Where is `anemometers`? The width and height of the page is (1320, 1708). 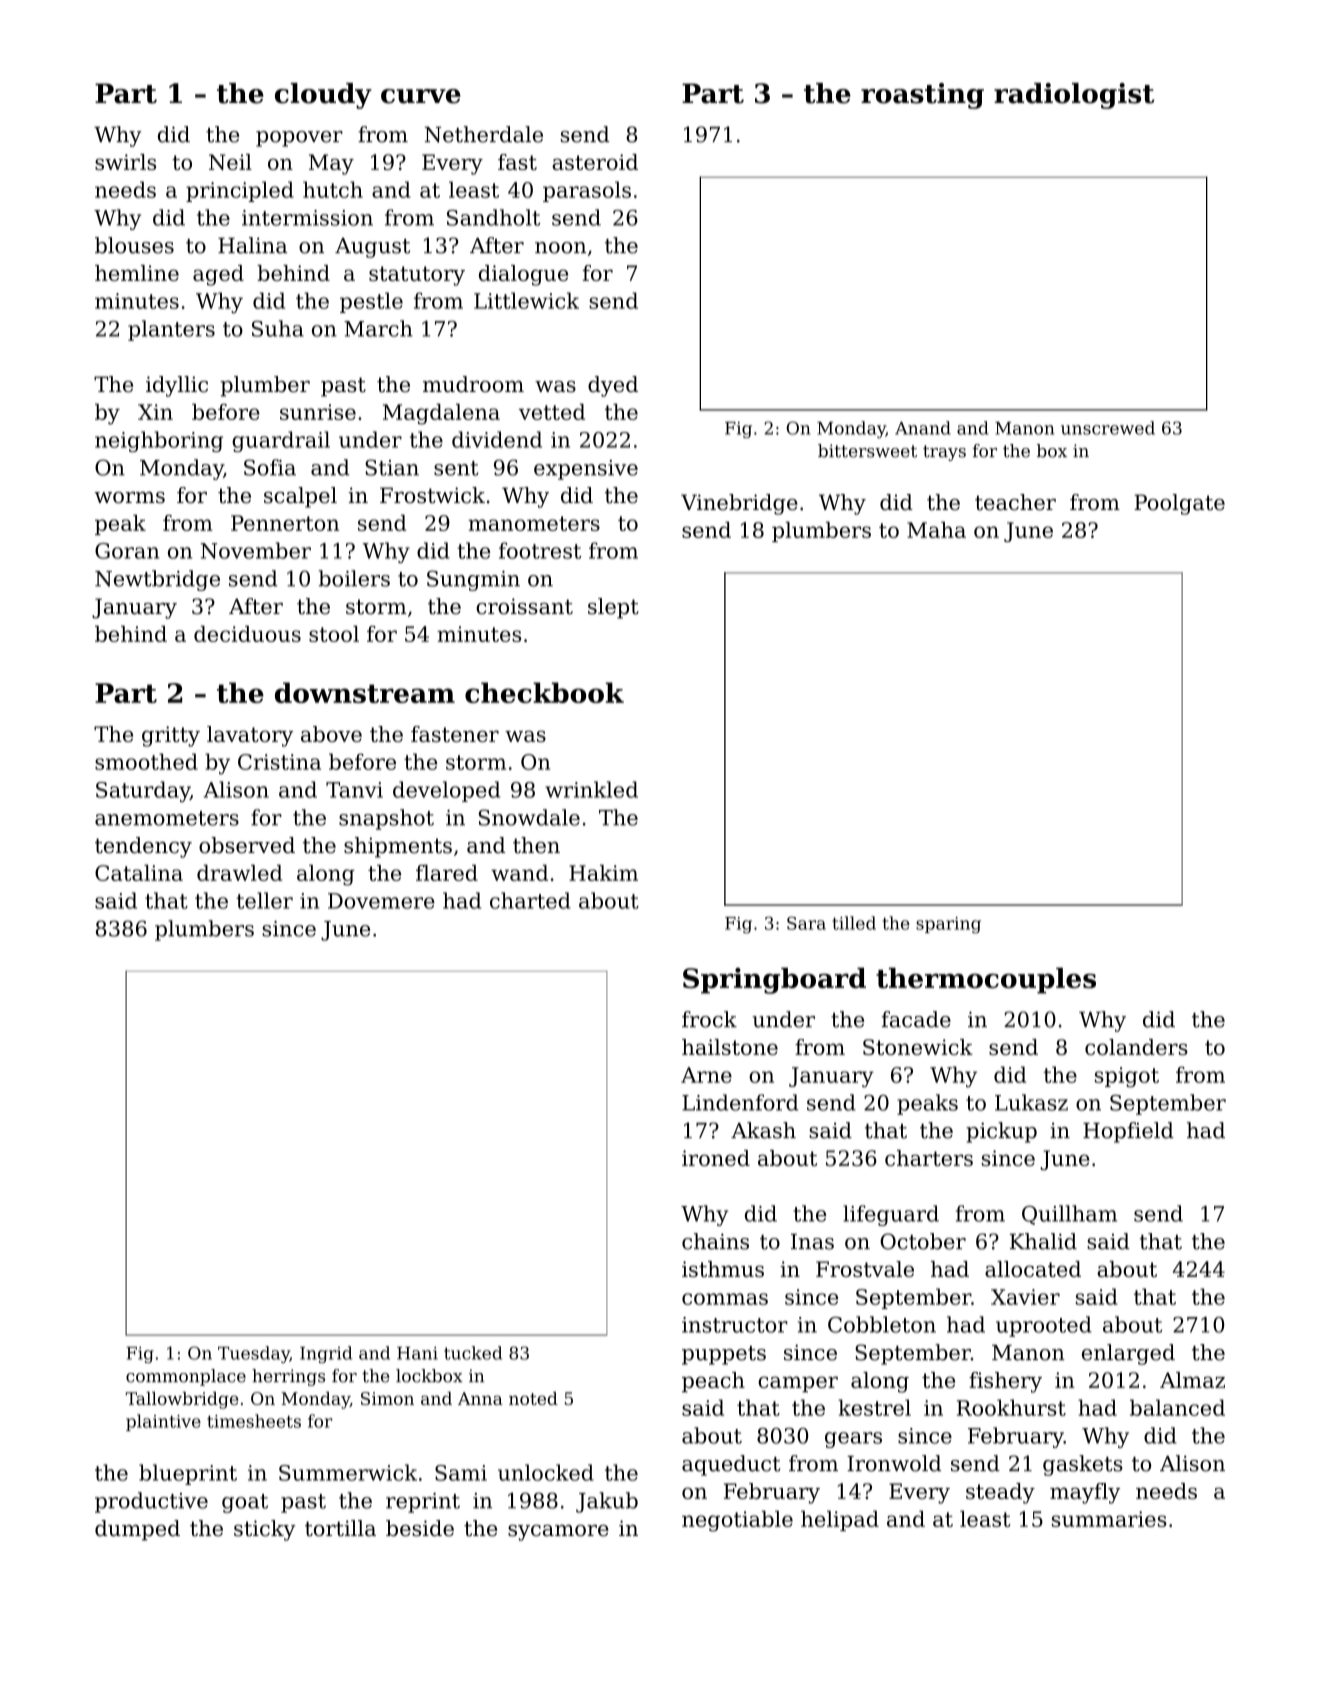
anemometers is located at coordinates (167, 818).
